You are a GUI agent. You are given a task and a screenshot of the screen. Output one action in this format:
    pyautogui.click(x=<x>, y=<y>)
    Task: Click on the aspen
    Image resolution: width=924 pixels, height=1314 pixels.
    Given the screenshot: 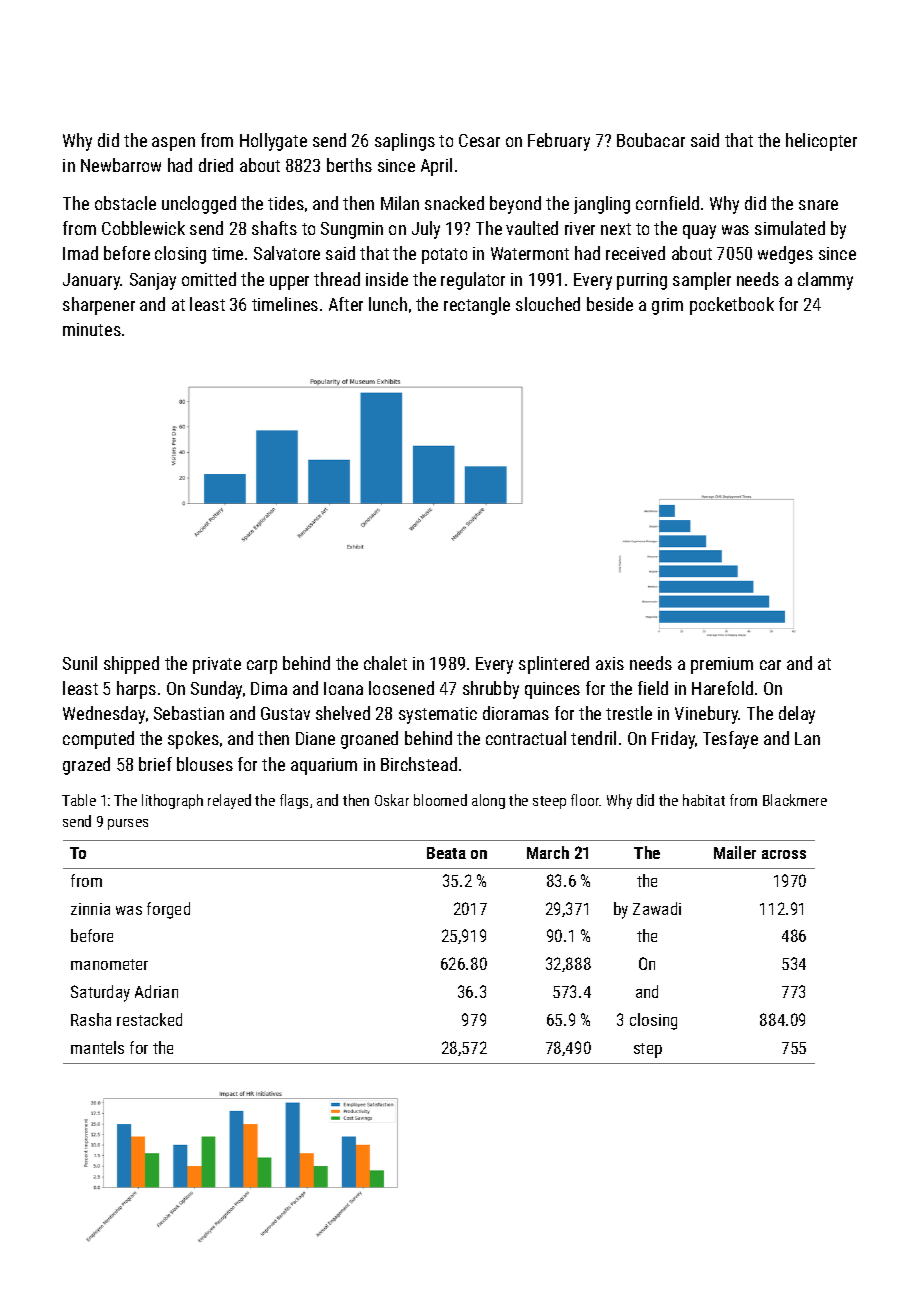 What is the action you would take?
    pyautogui.click(x=173, y=144)
